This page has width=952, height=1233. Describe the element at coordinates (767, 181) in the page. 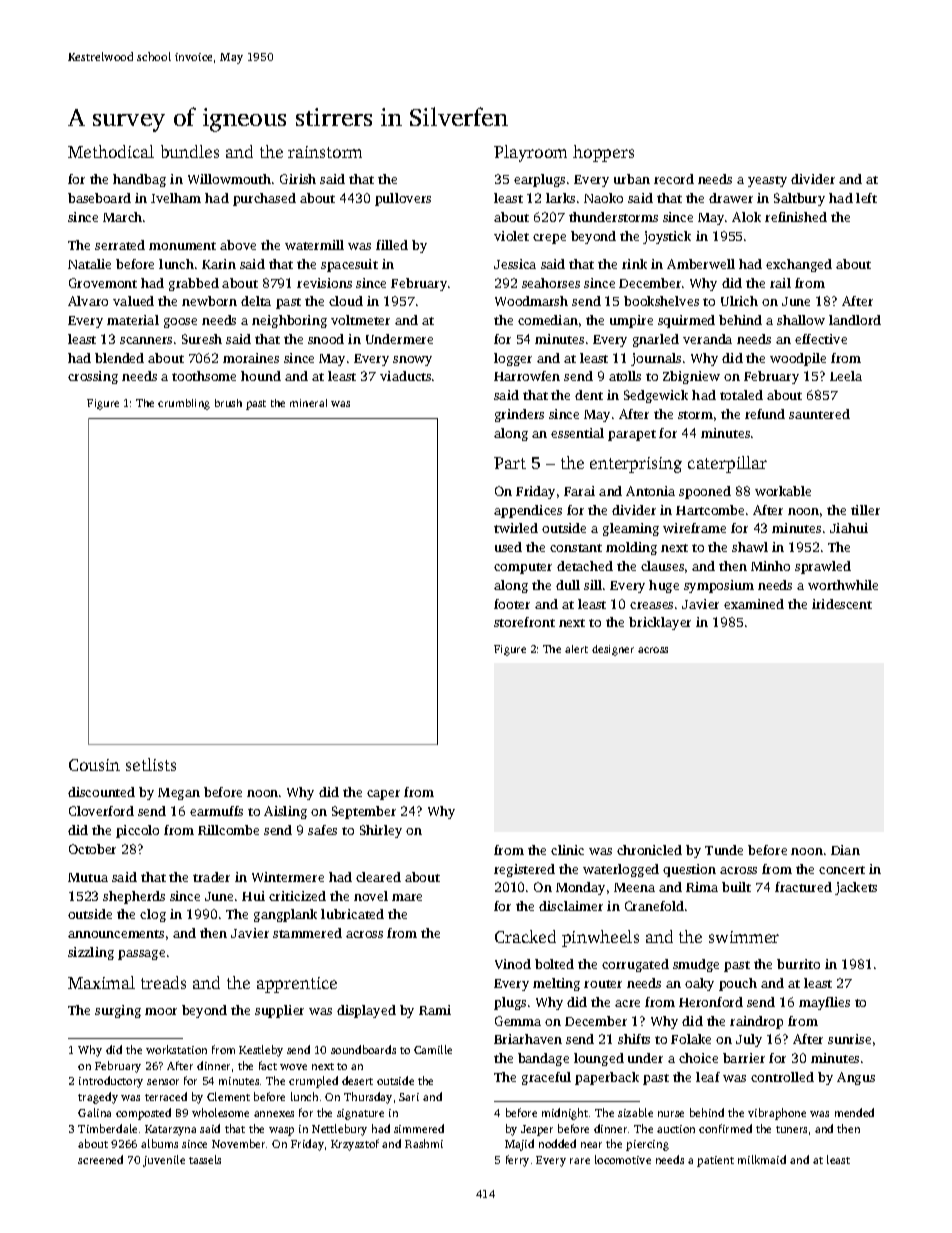

I see `yeasty` at that location.
